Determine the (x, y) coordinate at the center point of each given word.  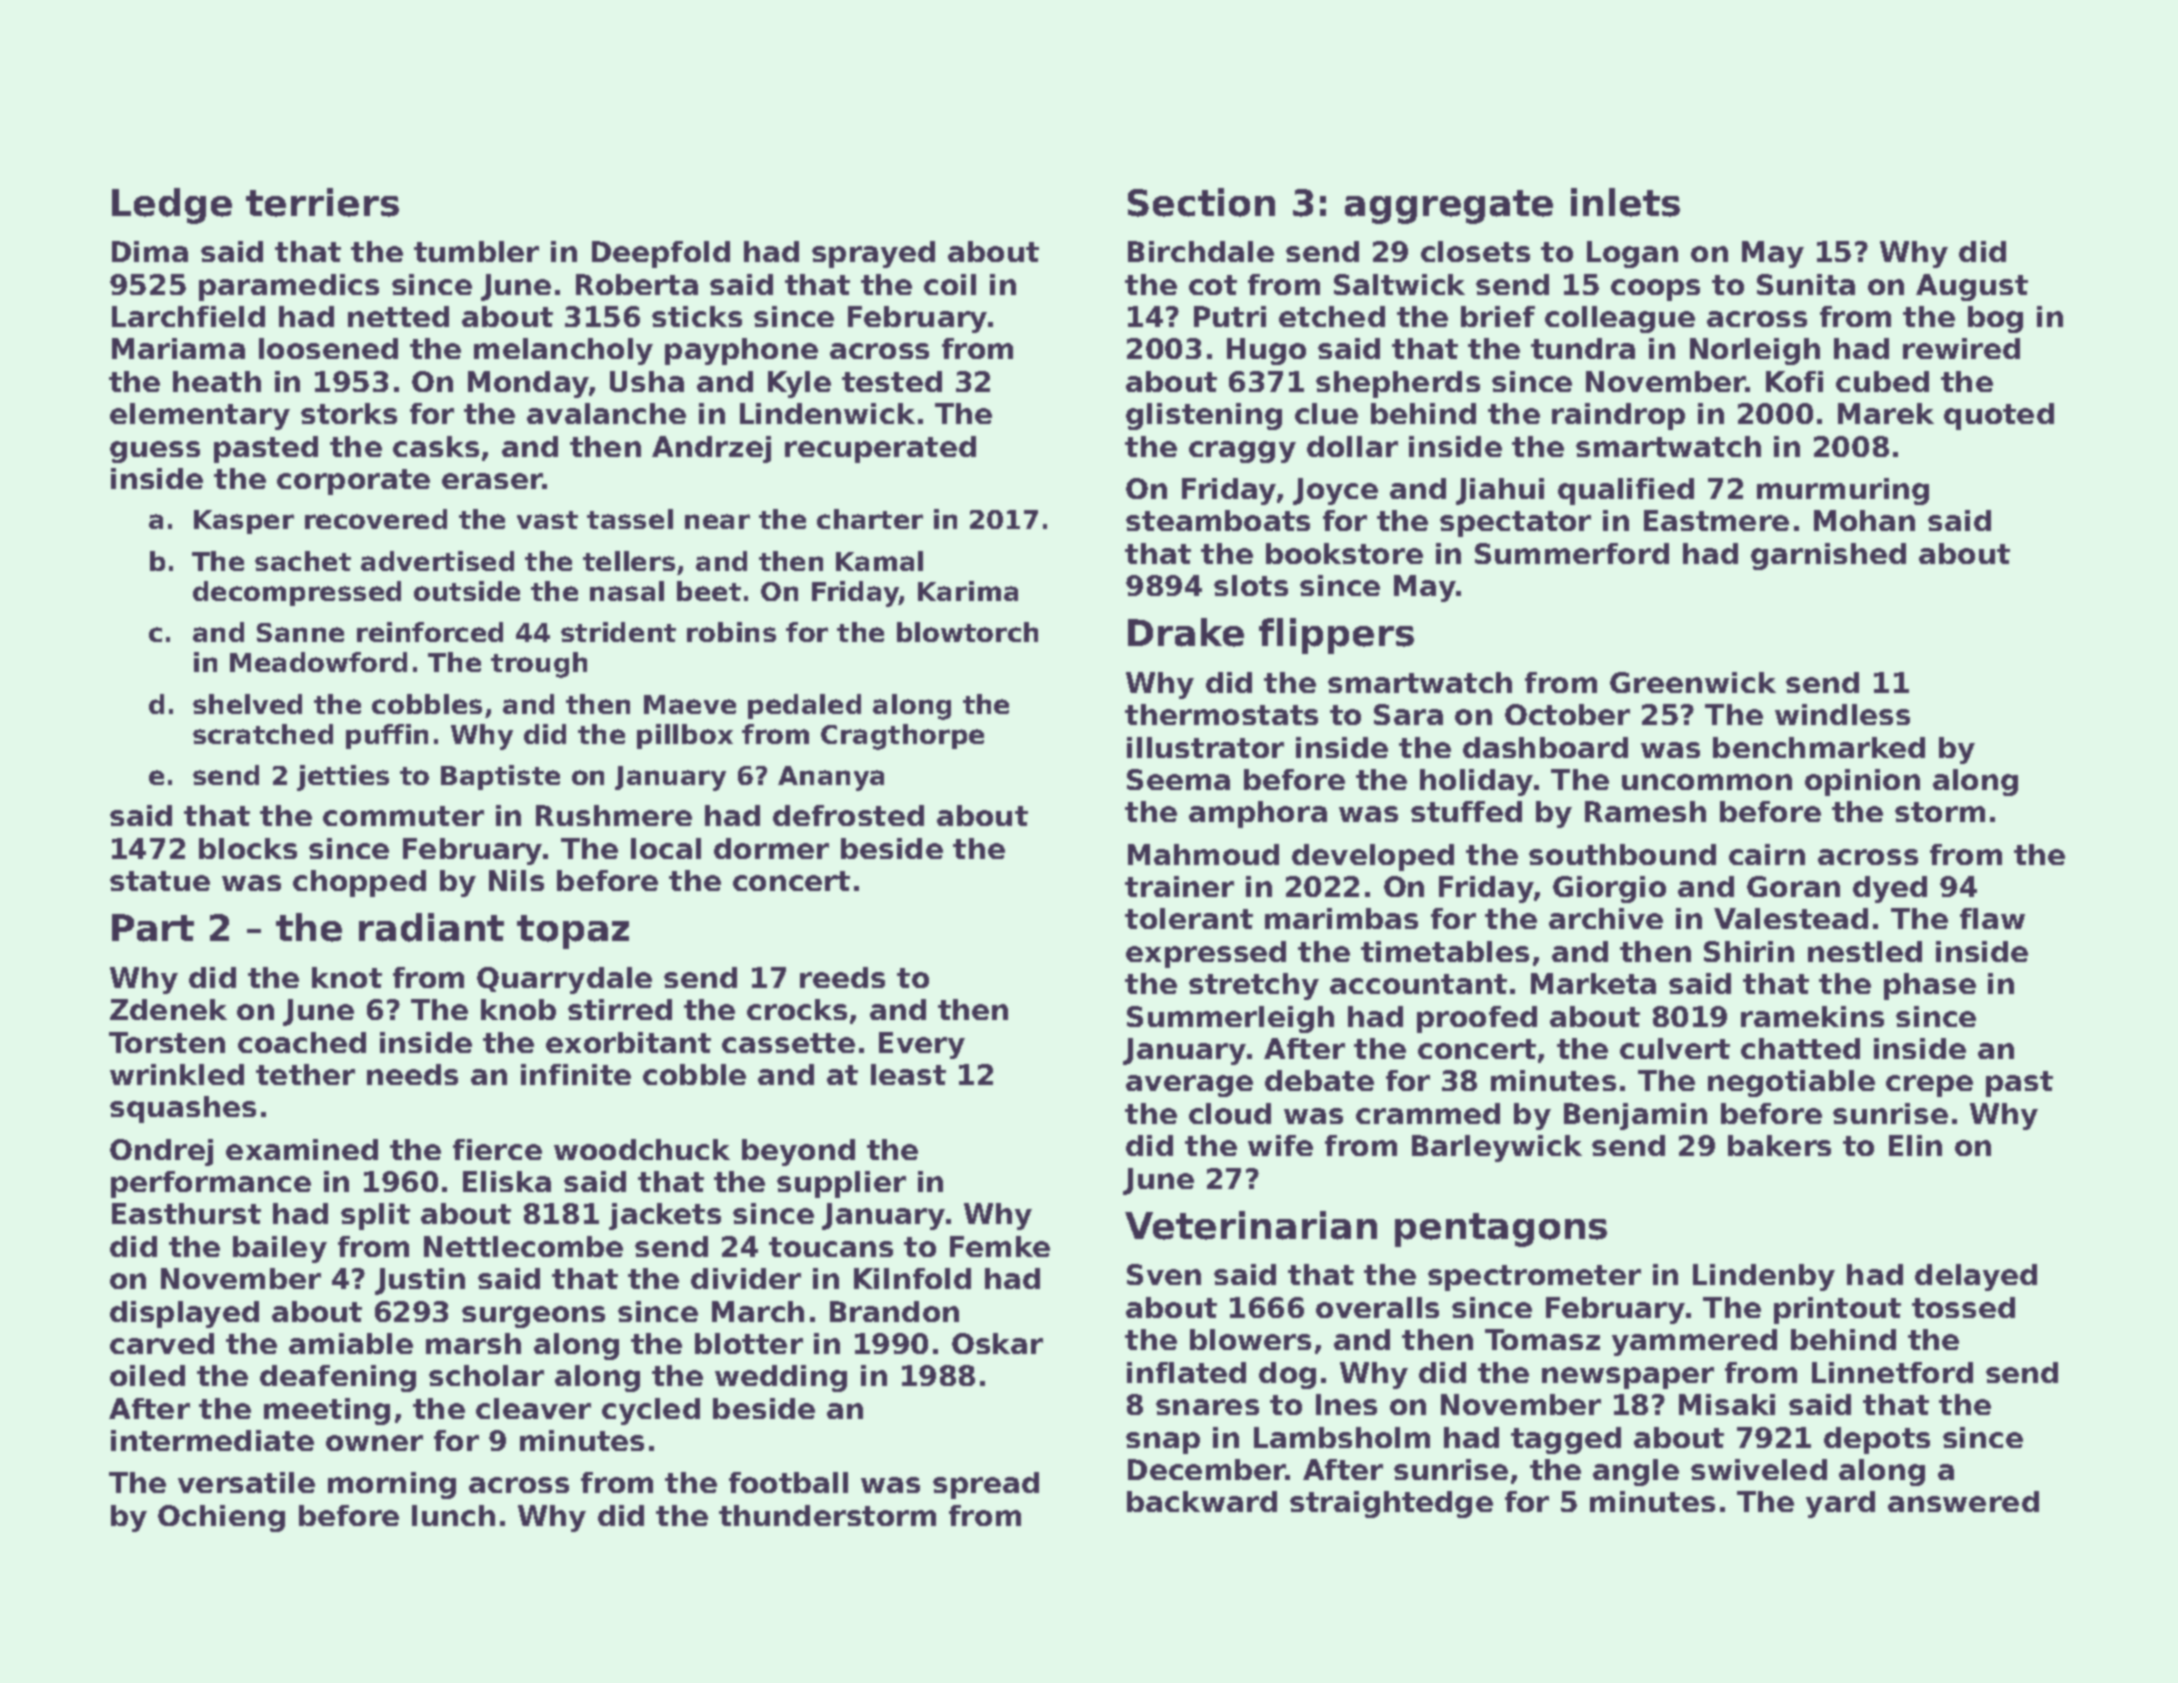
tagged (1566, 1440)
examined (302, 1149)
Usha (647, 381)
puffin (387, 736)
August (1972, 287)
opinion (1862, 782)
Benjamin (1635, 1116)
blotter (749, 1343)
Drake (1186, 632)
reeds (842, 977)
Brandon (894, 1311)
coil (950, 284)
